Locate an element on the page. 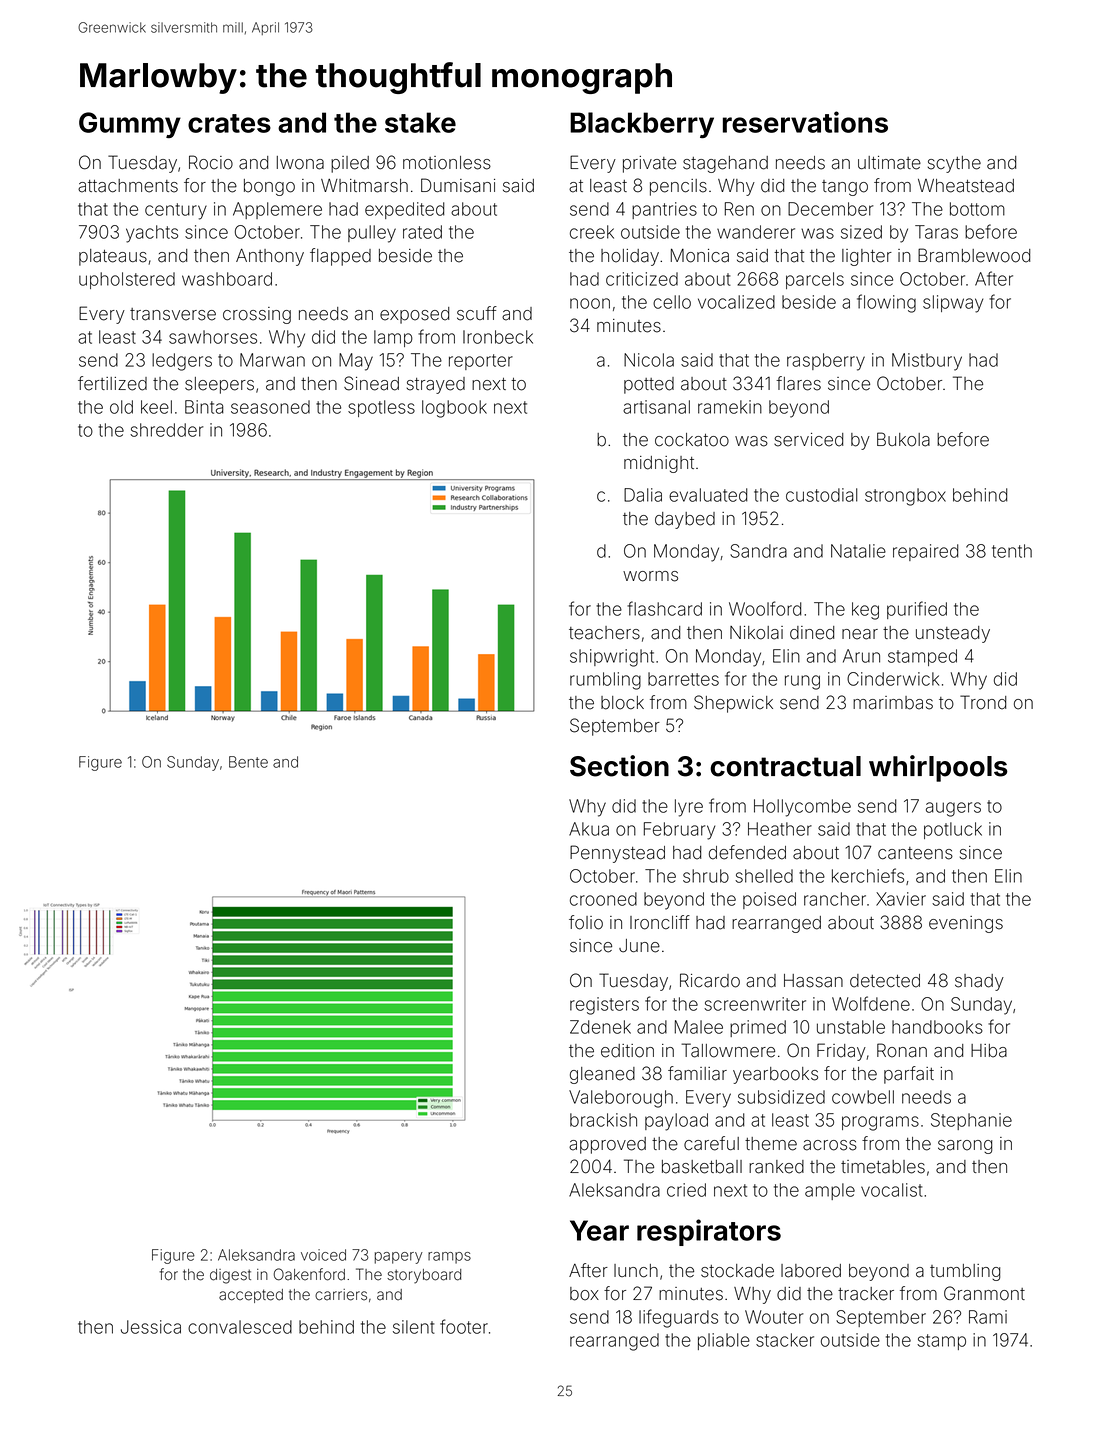  stake is located at coordinates (420, 122).
